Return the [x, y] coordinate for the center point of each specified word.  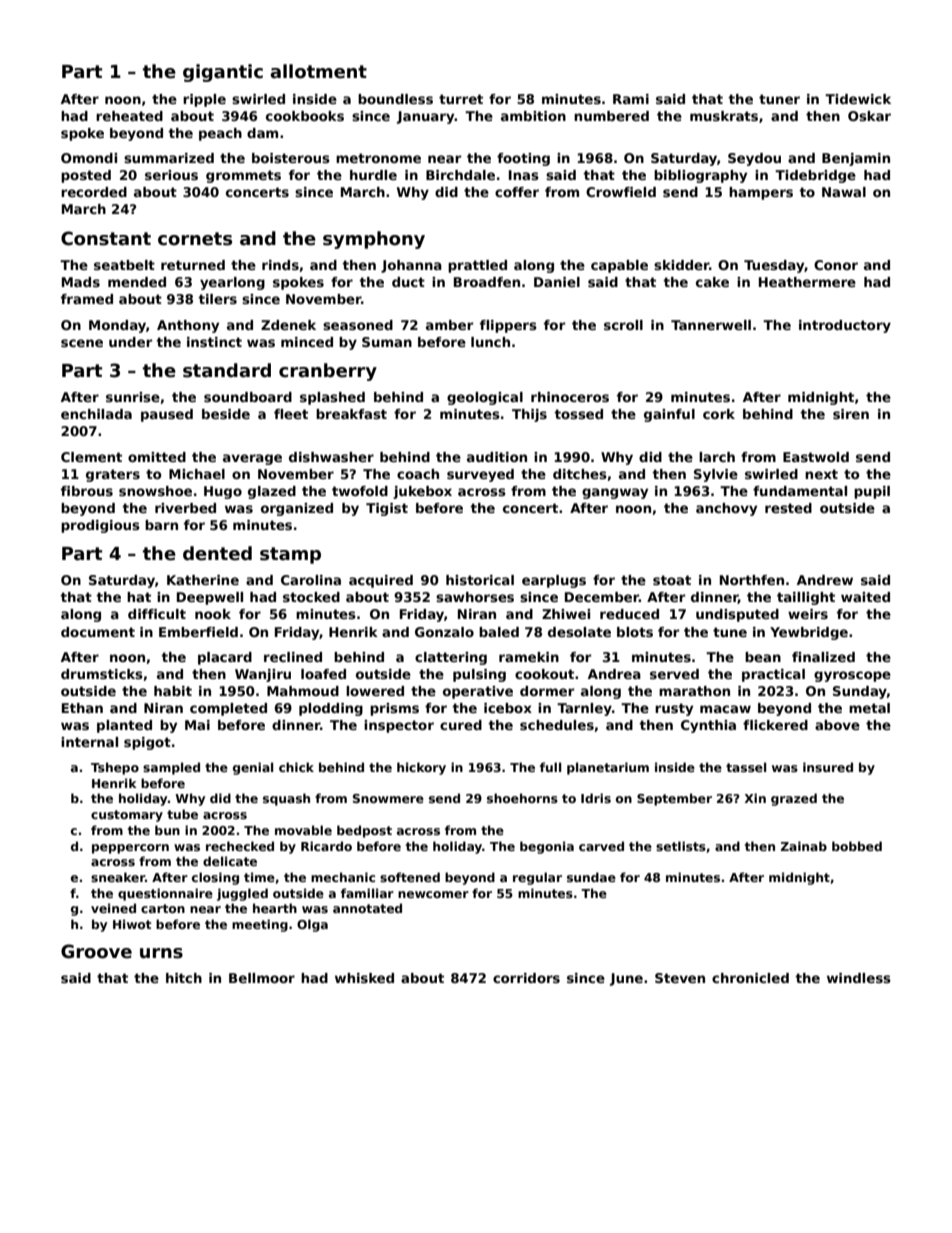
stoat [672, 580]
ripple [204, 100]
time [259, 877]
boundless [395, 99]
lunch [490, 342]
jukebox [422, 492]
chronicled [750, 978]
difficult [157, 614]
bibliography [700, 176]
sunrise [133, 397]
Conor [836, 265]
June [626, 979]
